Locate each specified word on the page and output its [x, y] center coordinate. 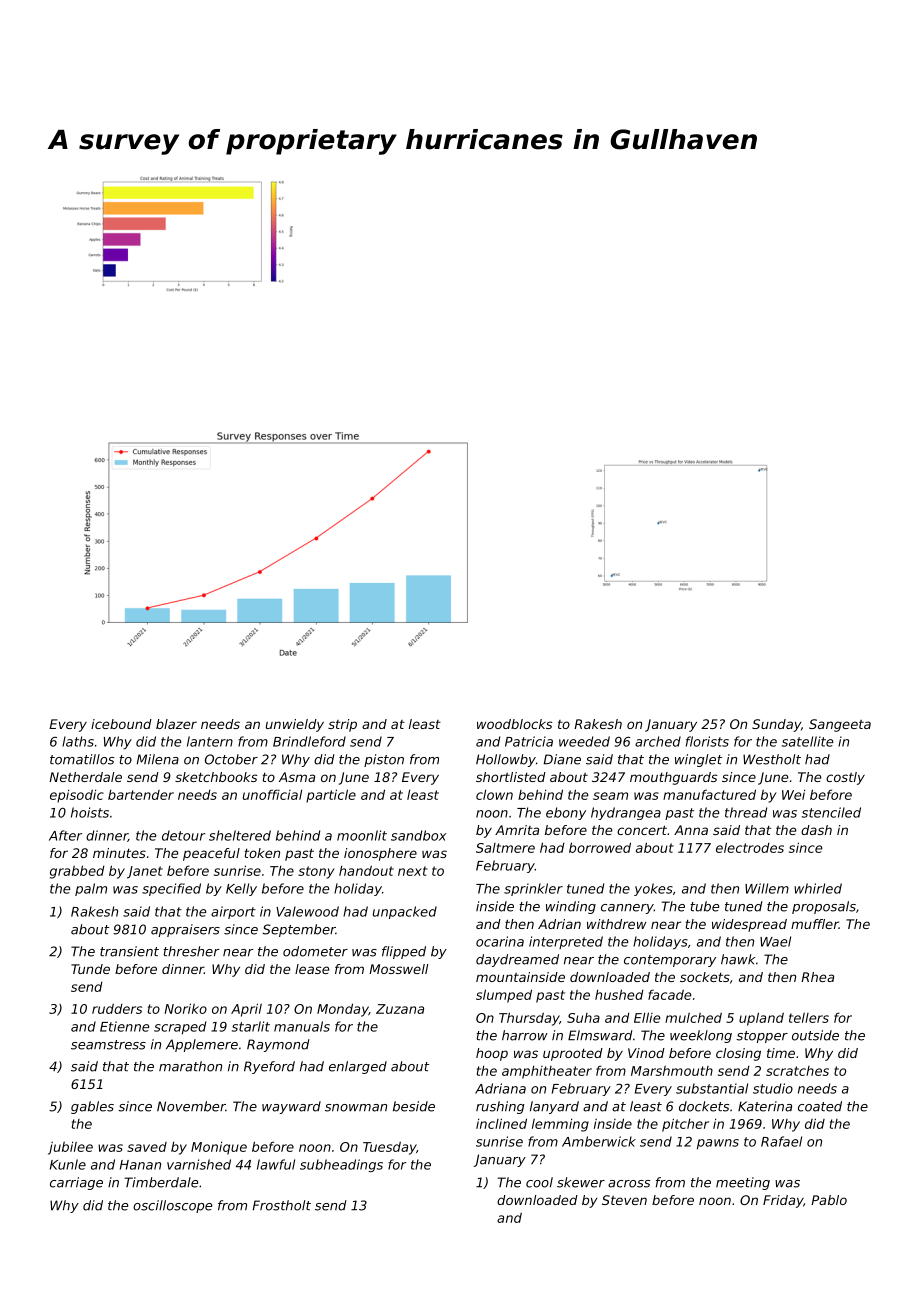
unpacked [405, 912]
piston [384, 760]
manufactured [709, 794]
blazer [176, 724]
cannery [627, 909]
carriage [76, 1183]
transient [129, 951]
